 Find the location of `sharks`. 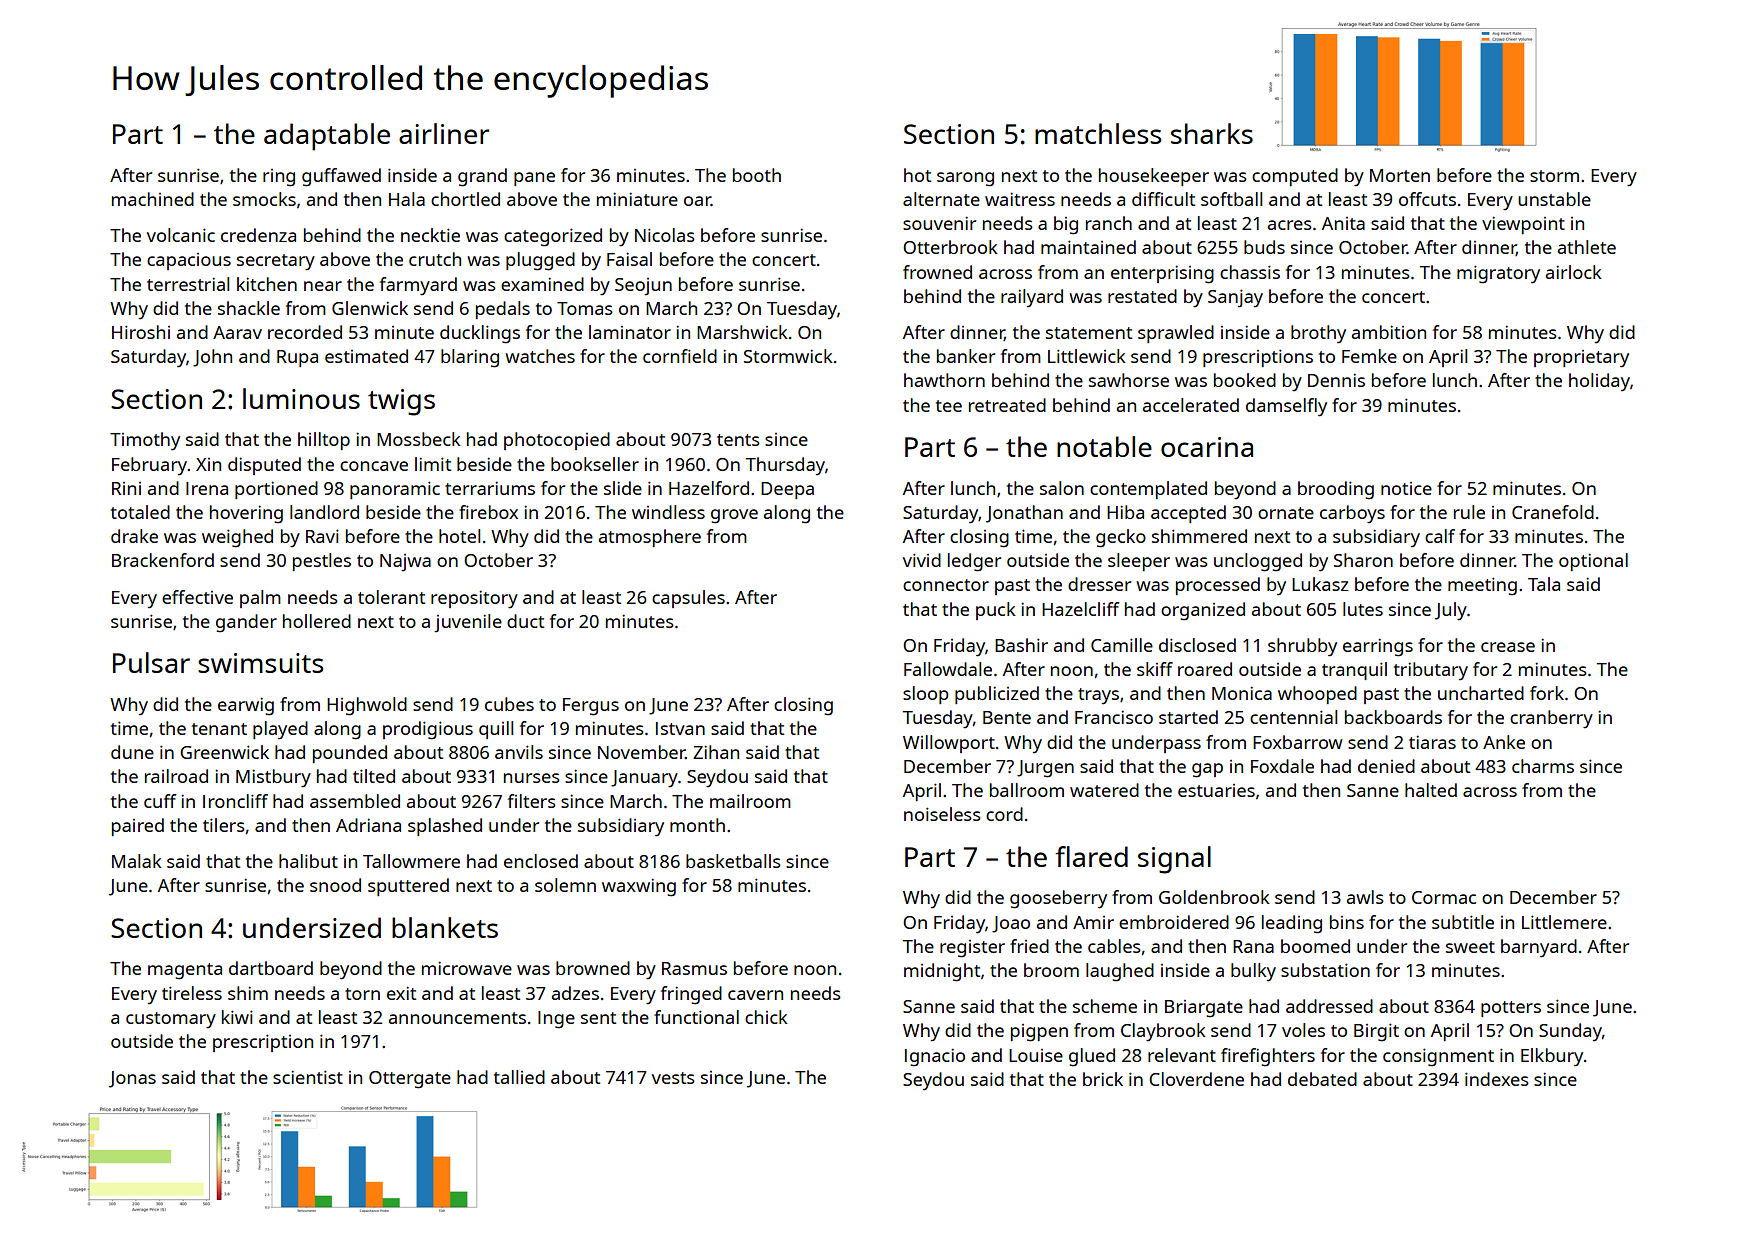

sharks is located at coordinates (1212, 133).
